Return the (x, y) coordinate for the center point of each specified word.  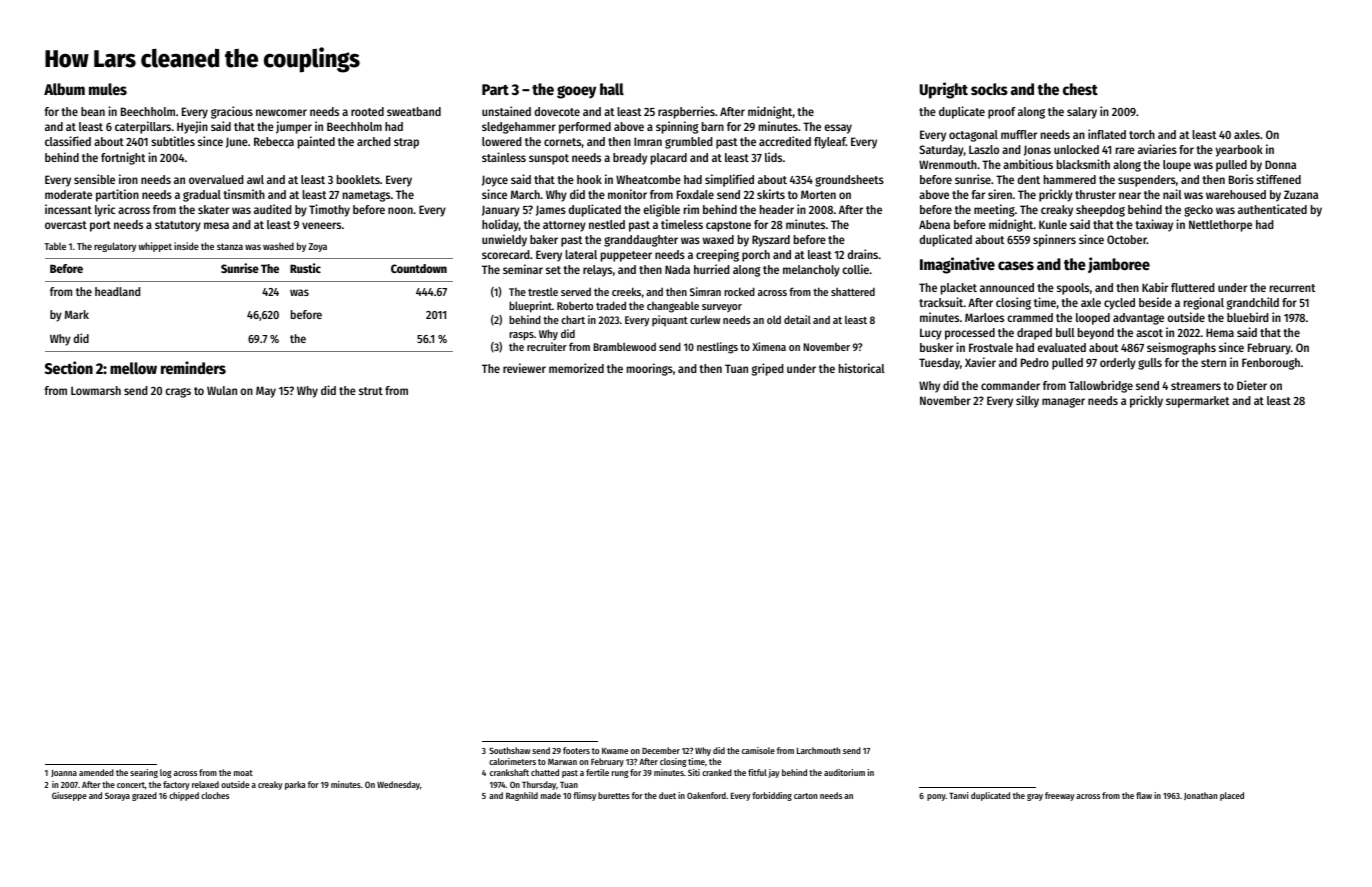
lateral (581, 254)
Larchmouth (818, 750)
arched (374, 141)
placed (1232, 796)
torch (1142, 134)
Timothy (329, 210)
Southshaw (509, 750)
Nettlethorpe (1220, 226)
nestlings (717, 348)
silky (1027, 401)
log (165, 773)
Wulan (222, 390)
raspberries (686, 112)
